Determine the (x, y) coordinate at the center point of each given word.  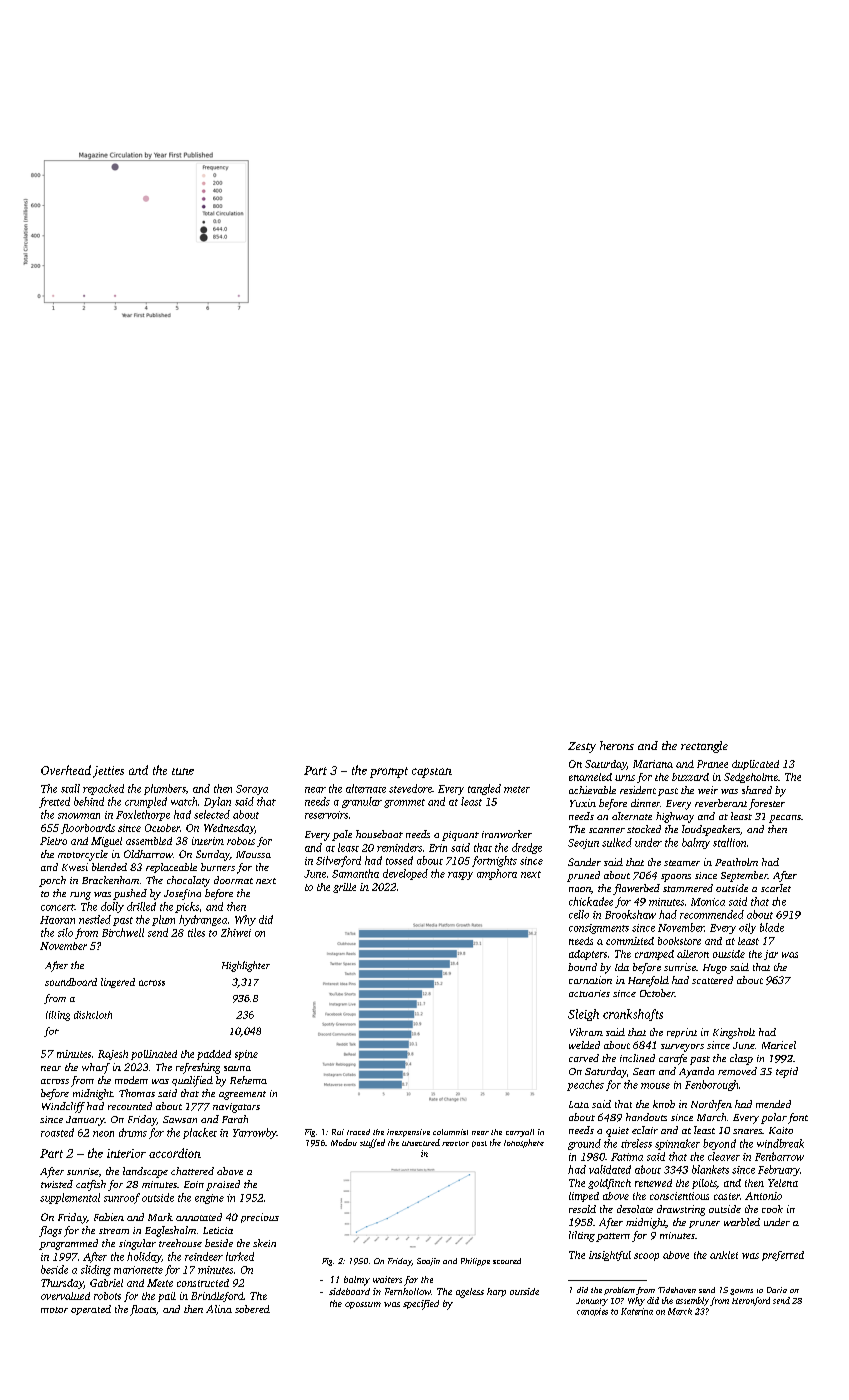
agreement (242, 1095)
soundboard (71, 982)
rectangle (704, 747)
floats (143, 1310)
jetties (108, 772)
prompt (389, 772)
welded (584, 1045)
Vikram (586, 1032)
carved (584, 1058)
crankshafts (633, 1015)
